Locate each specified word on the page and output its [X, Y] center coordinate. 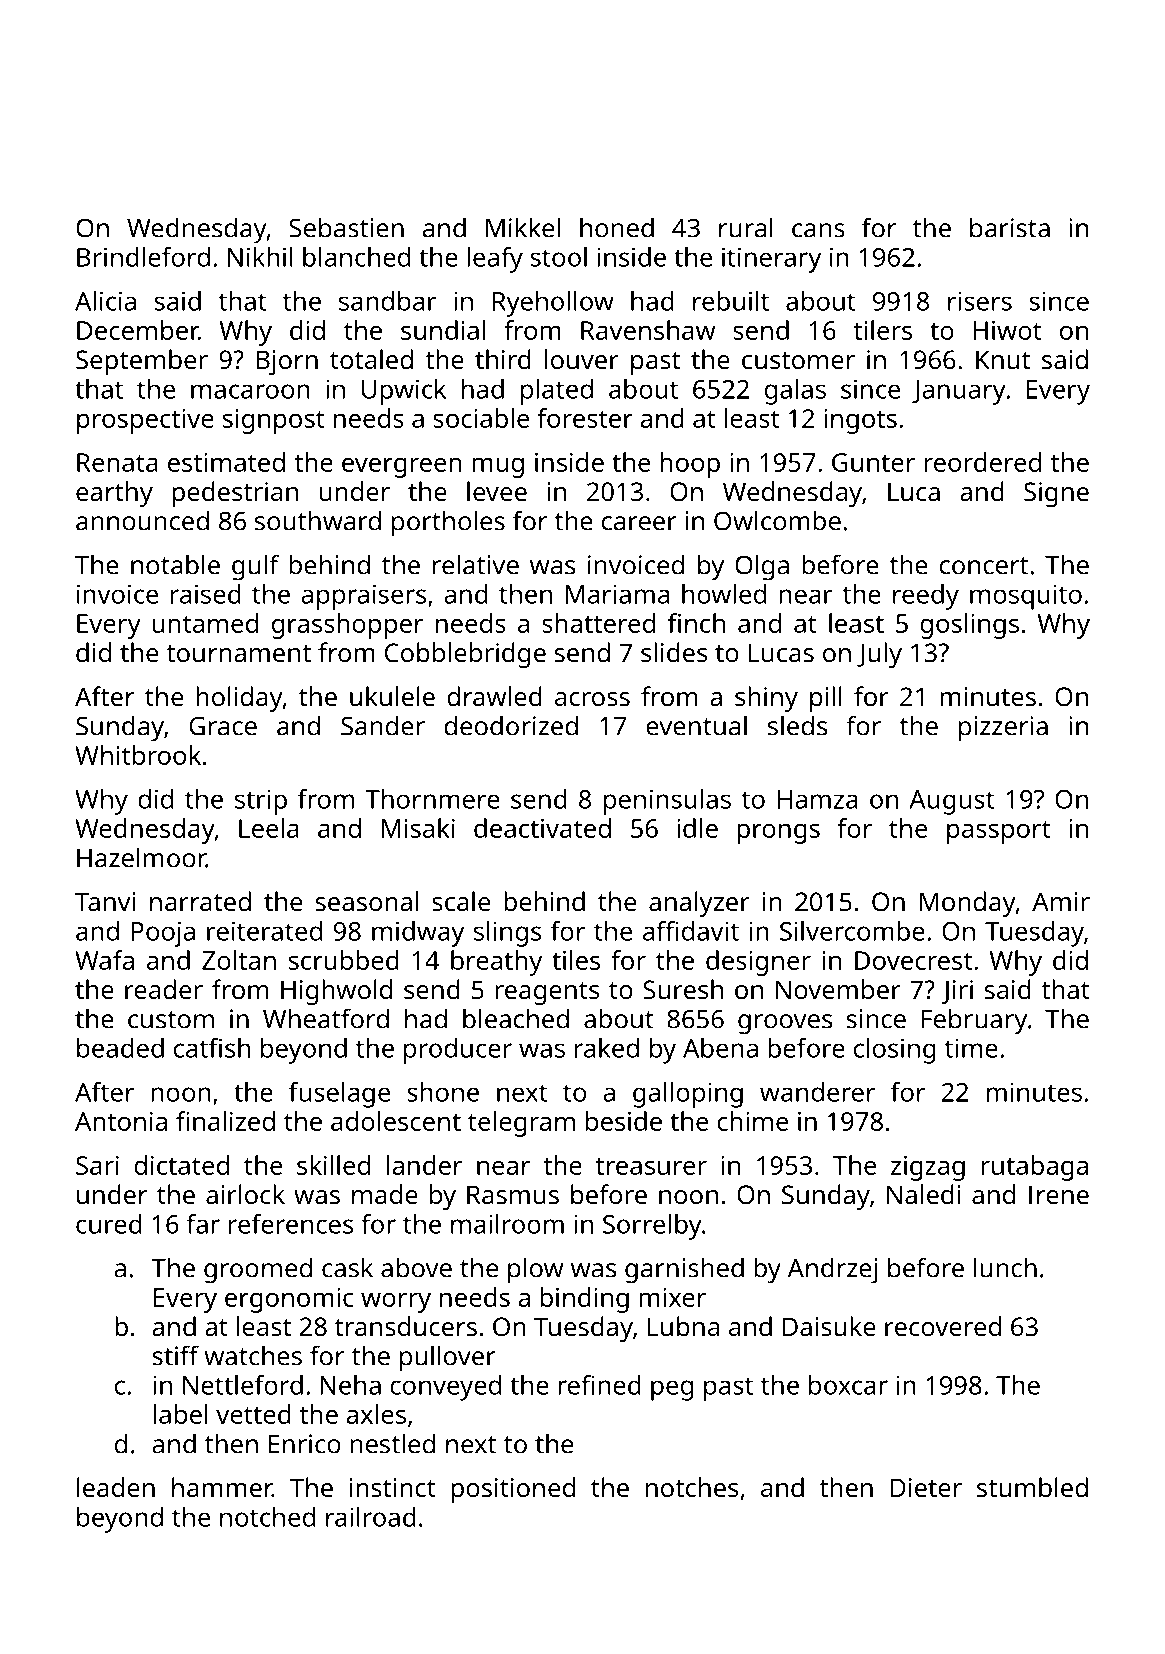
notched [267, 1517]
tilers [883, 330]
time [971, 1048]
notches [692, 1487]
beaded [120, 1048]
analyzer [699, 904]
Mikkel [523, 227]
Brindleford [143, 257]
